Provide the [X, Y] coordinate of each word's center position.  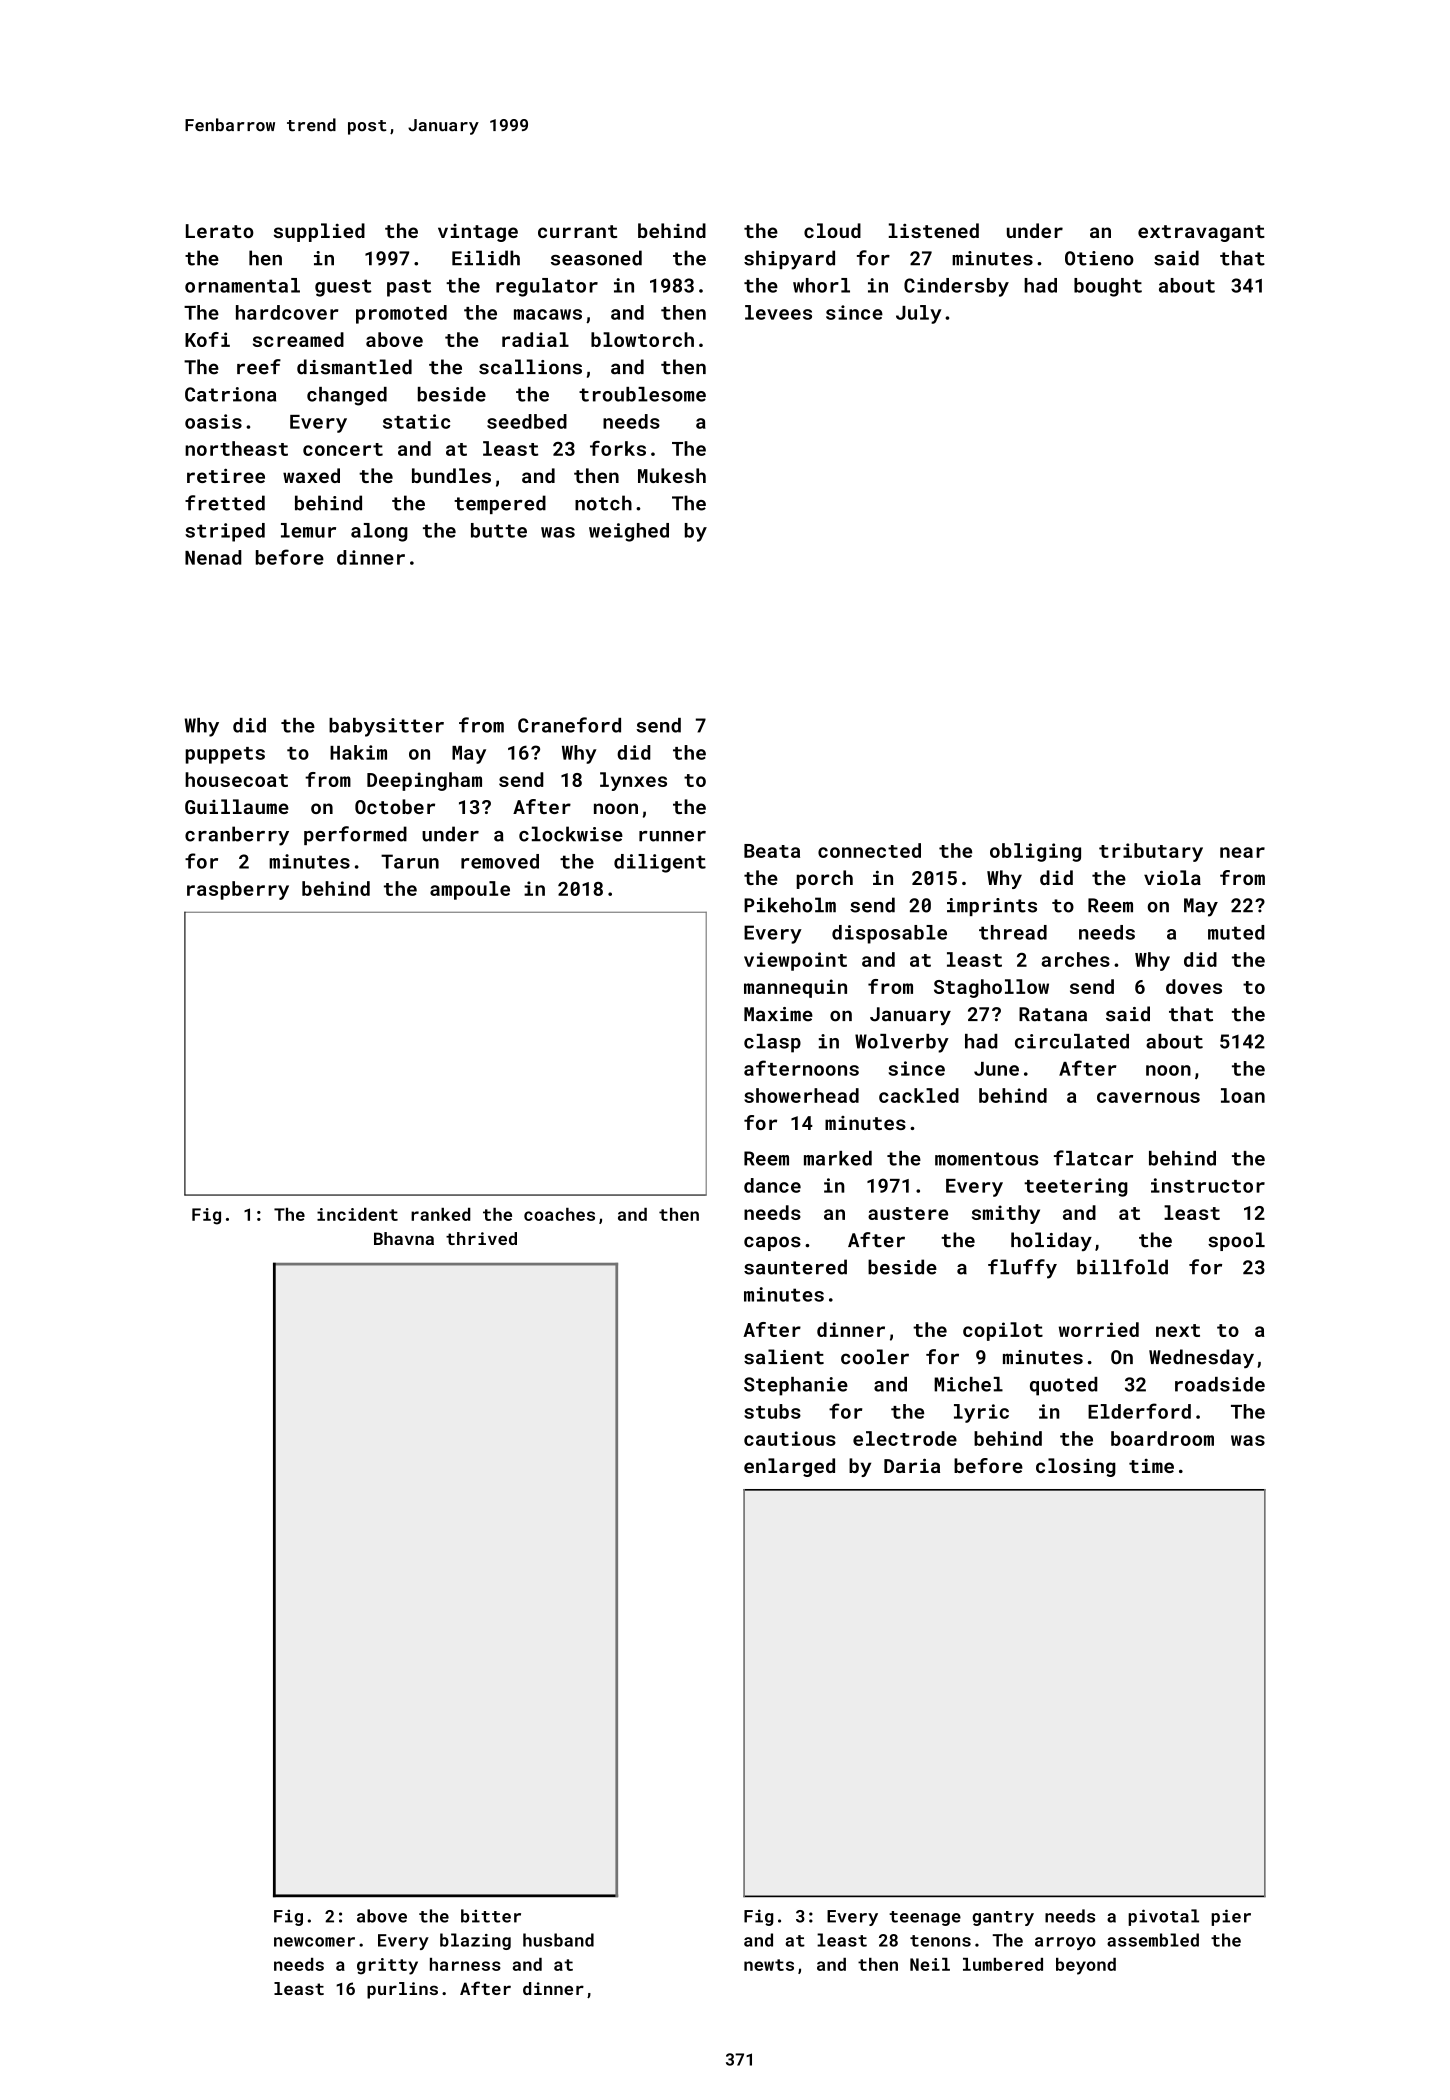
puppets [225, 755]
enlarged [789, 1467]
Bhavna [404, 1238]
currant [577, 231]
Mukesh [672, 475]
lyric [981, 1413]
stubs [772, 1411]
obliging [1035, 852]
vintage [478, 233]
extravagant [1201, 233]
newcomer [314, 1942]
